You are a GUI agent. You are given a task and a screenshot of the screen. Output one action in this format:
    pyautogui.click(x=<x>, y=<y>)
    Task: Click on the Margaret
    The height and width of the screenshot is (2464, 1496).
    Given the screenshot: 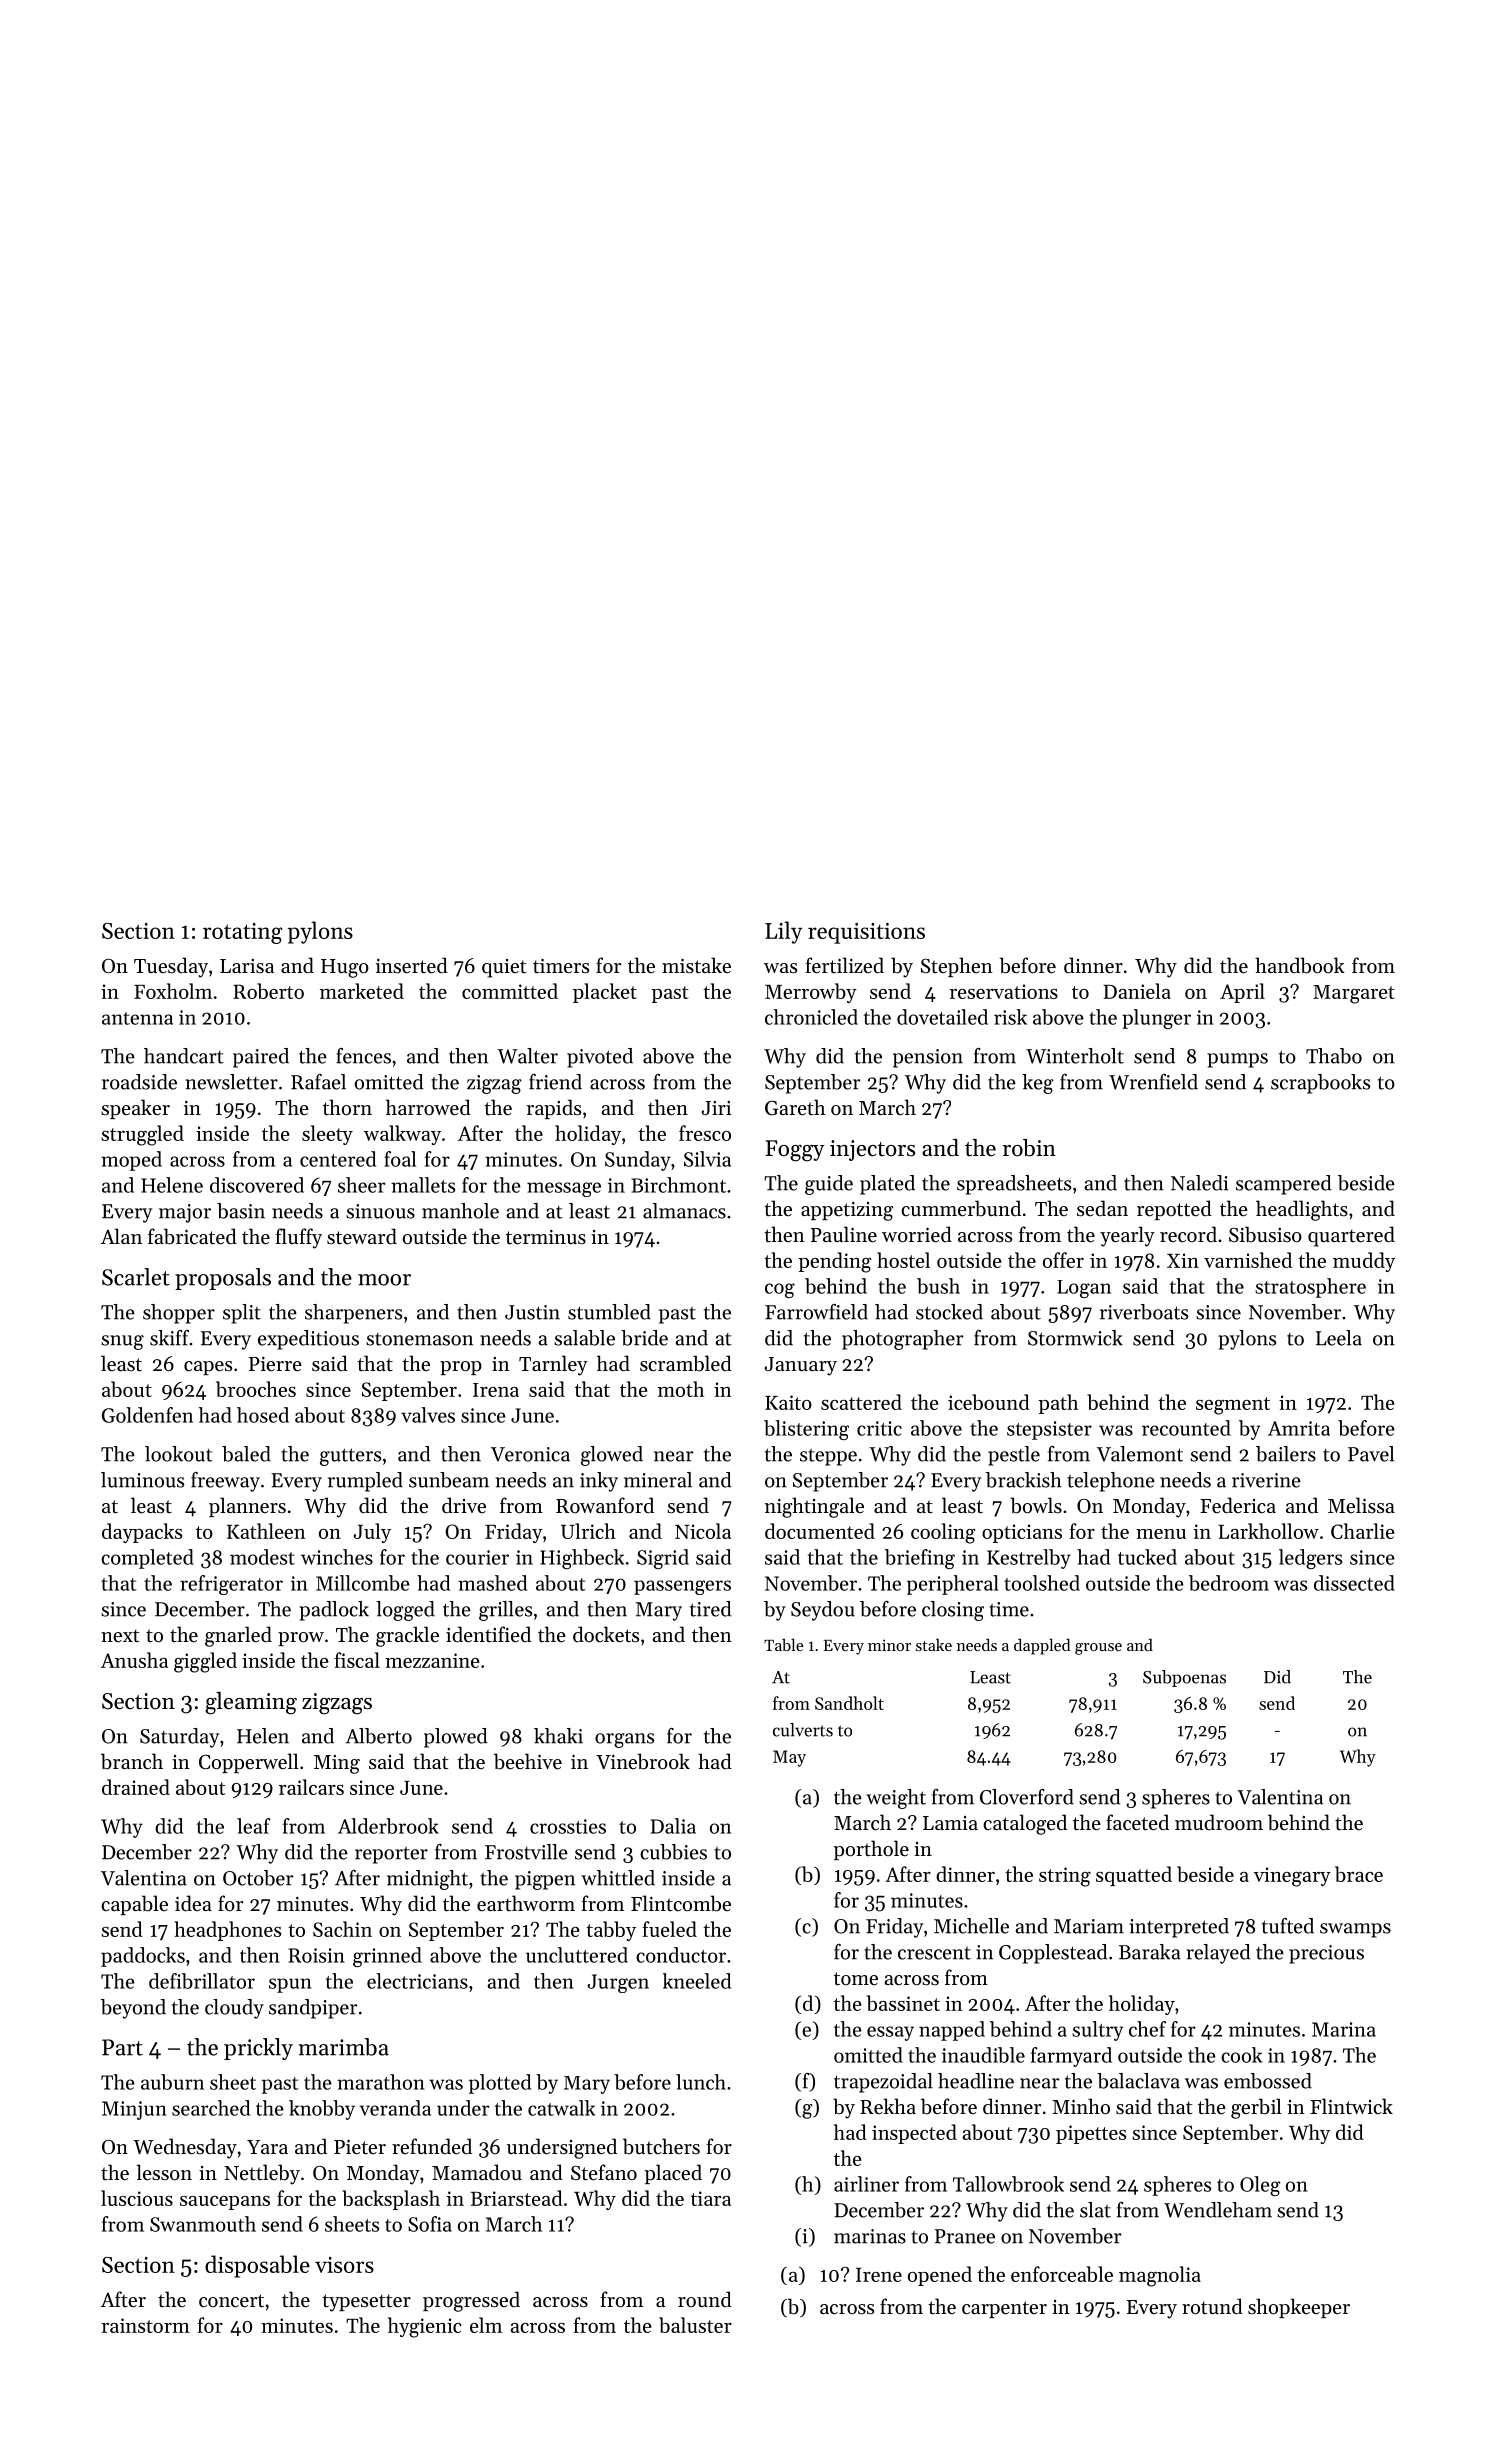 What is the action you would take?
    pyautogui.click(x=1354, y=994)
